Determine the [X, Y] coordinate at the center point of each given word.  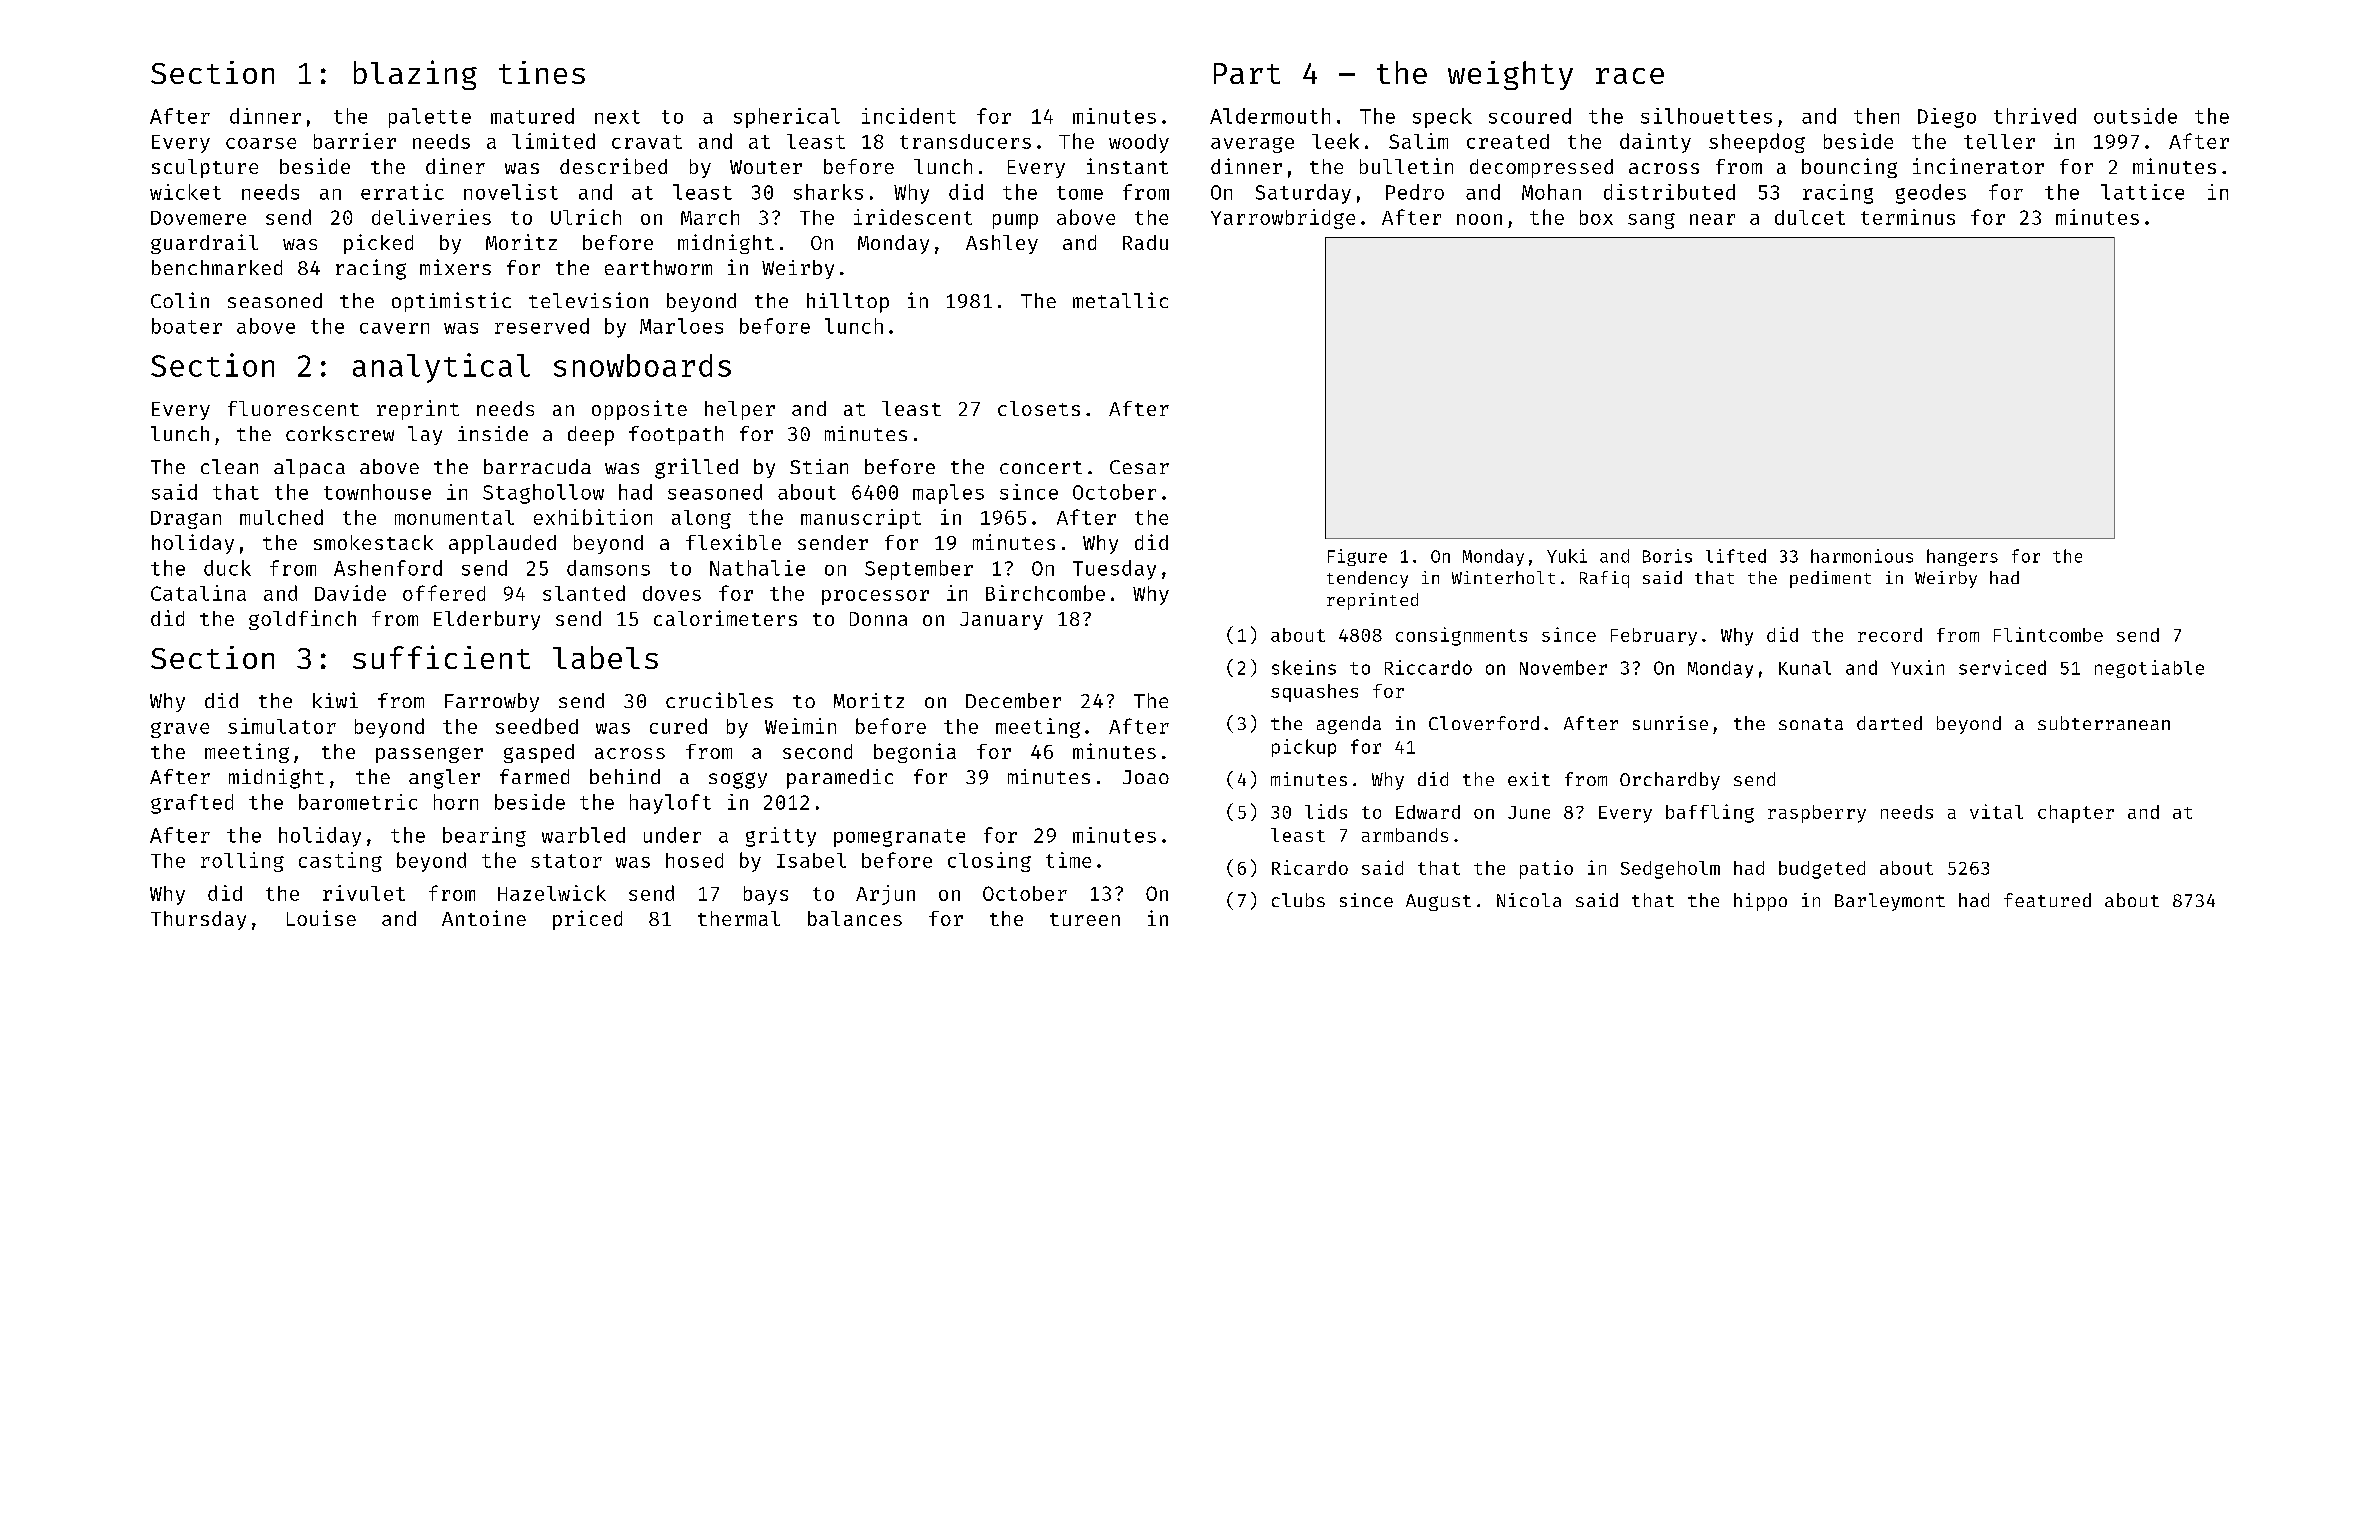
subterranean [2104, 723]
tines [542, 72]
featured [2047, 900]
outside [2135, 116]
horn [456, 802]
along [701, 519]
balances [855, 918]
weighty [1510, 75]
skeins [1304, 667]
